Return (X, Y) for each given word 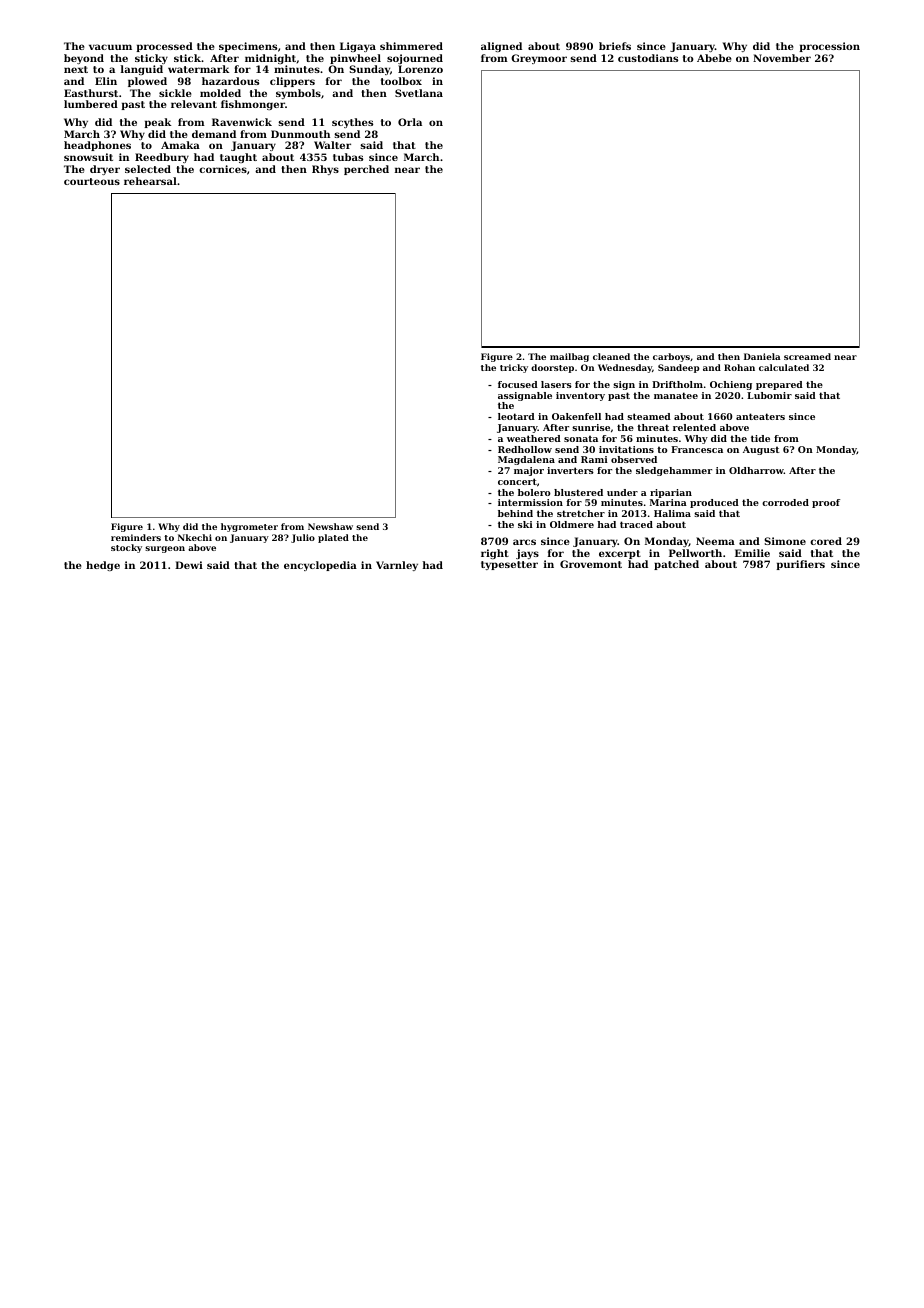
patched (676, 565)
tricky (514, 368)
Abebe (714, 58)
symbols (298, 94)
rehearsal (150, 181)
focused (518, 384)
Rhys (325, 170)
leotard (516, 416)
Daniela (762, 356)
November (782, 58)
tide (760, 438)
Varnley (397, 566)
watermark (198, 69)
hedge (103, 566)
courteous (92, 181)
